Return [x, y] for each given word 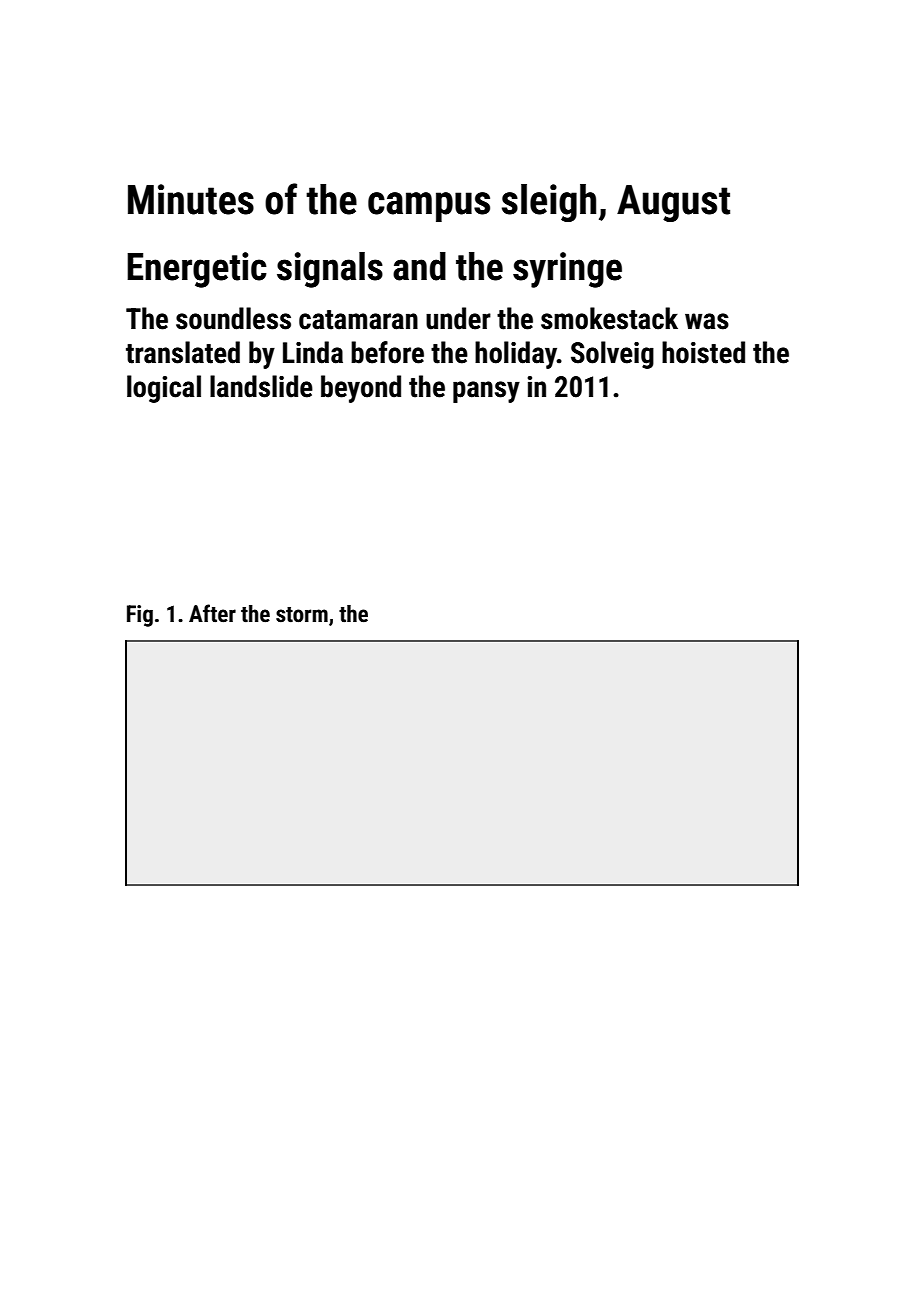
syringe [567, 270]
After [212, 613]
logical [164, 389]
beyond [361, 389]
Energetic [197, 270]
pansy [486, 392]
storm [302, 615]
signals [330, 270]
